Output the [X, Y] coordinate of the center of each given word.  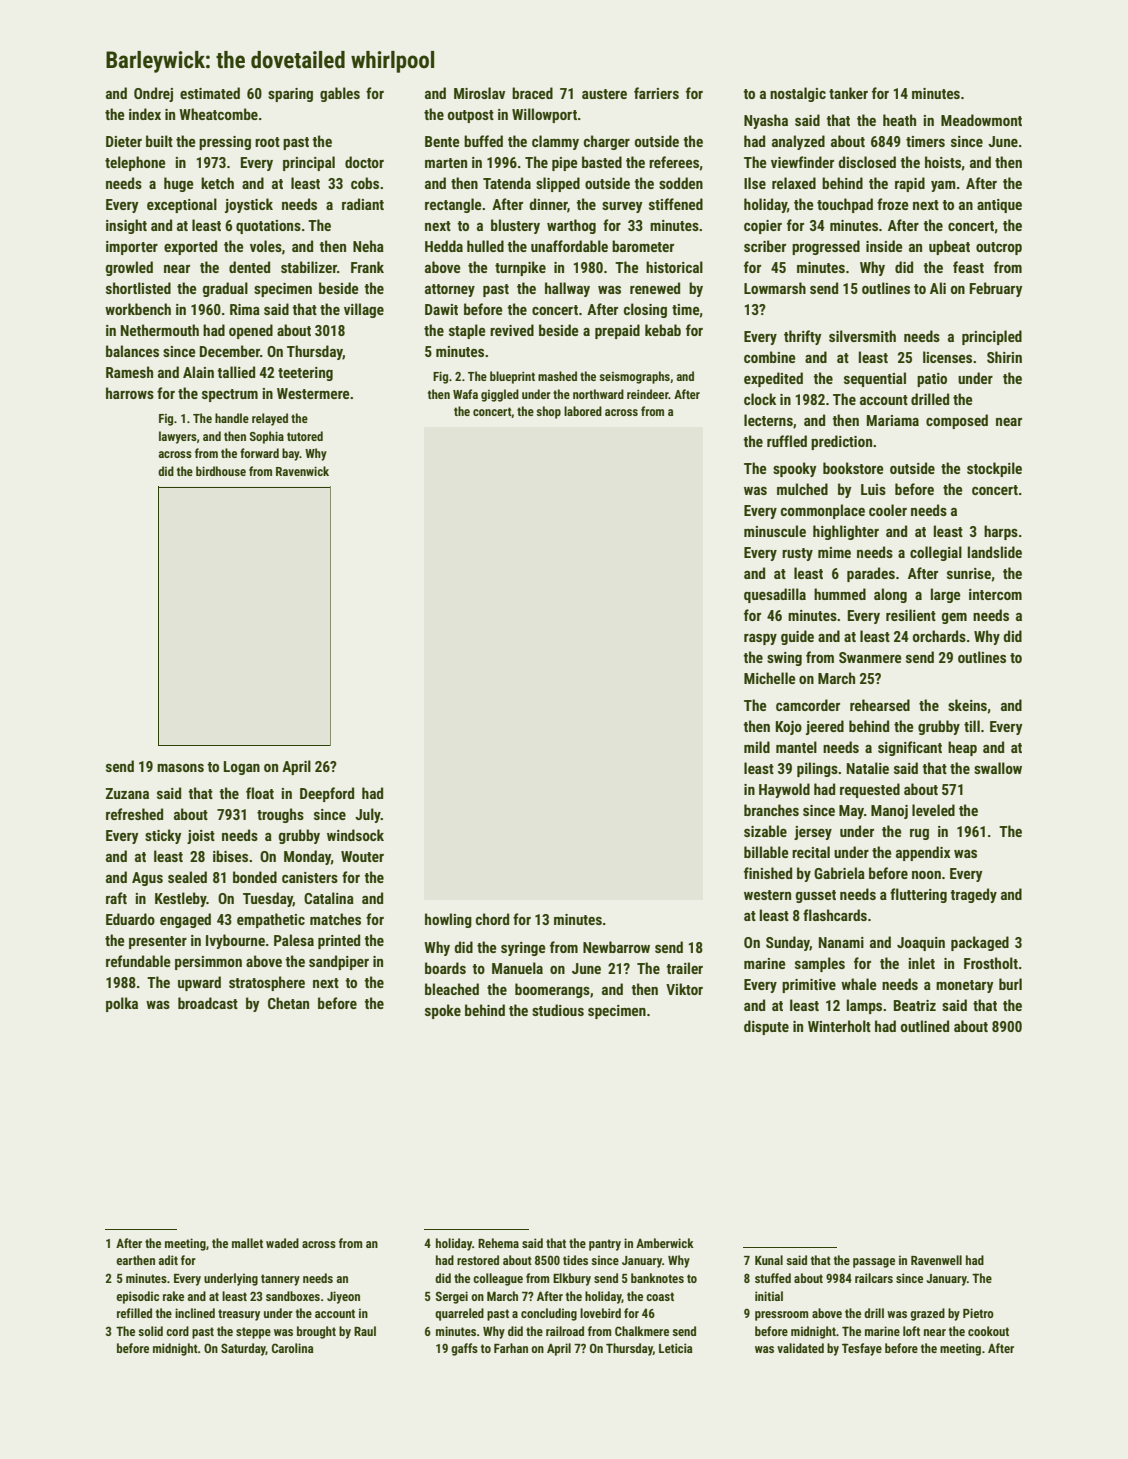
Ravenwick [302, 471]
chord [492, 919]
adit [168, 1260]
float [260, 793]
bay [291, 454]
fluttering [918, 895]
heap [962, 748]
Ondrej [153, 94]
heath [899, 120]
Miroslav [479, 93]
